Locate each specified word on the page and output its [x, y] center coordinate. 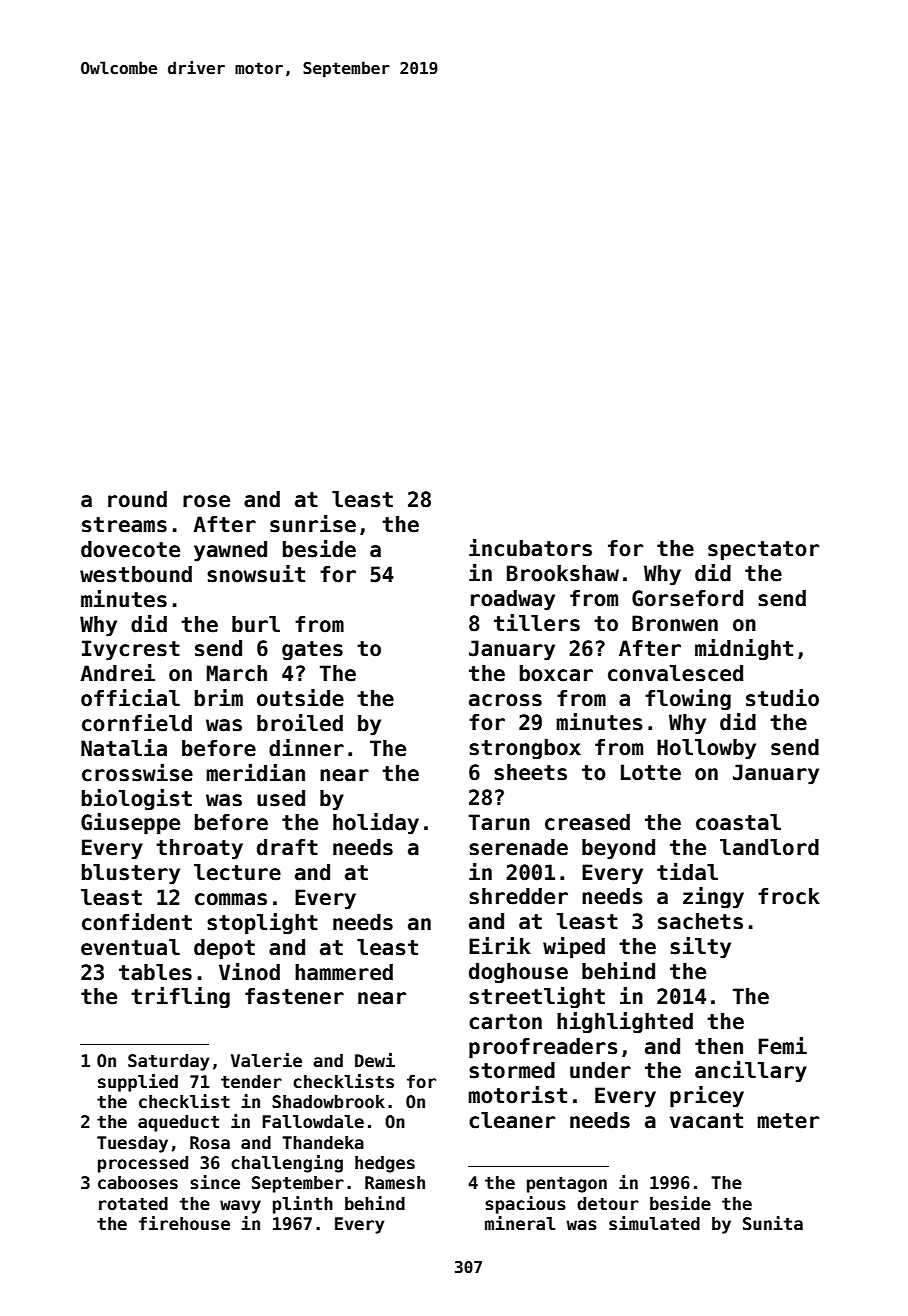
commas [231, 899]
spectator [763, 551]
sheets [530, 772]
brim [219, 698]
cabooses [138, 1183]
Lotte [651, 772]
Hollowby [706, 749]
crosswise [137, 773]
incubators [530, 548]
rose [206, 501]
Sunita [773, 1223]
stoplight [262, 924]
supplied [138, 1083]
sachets [700, 921]
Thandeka [323, 1143]
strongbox [525, 749]
